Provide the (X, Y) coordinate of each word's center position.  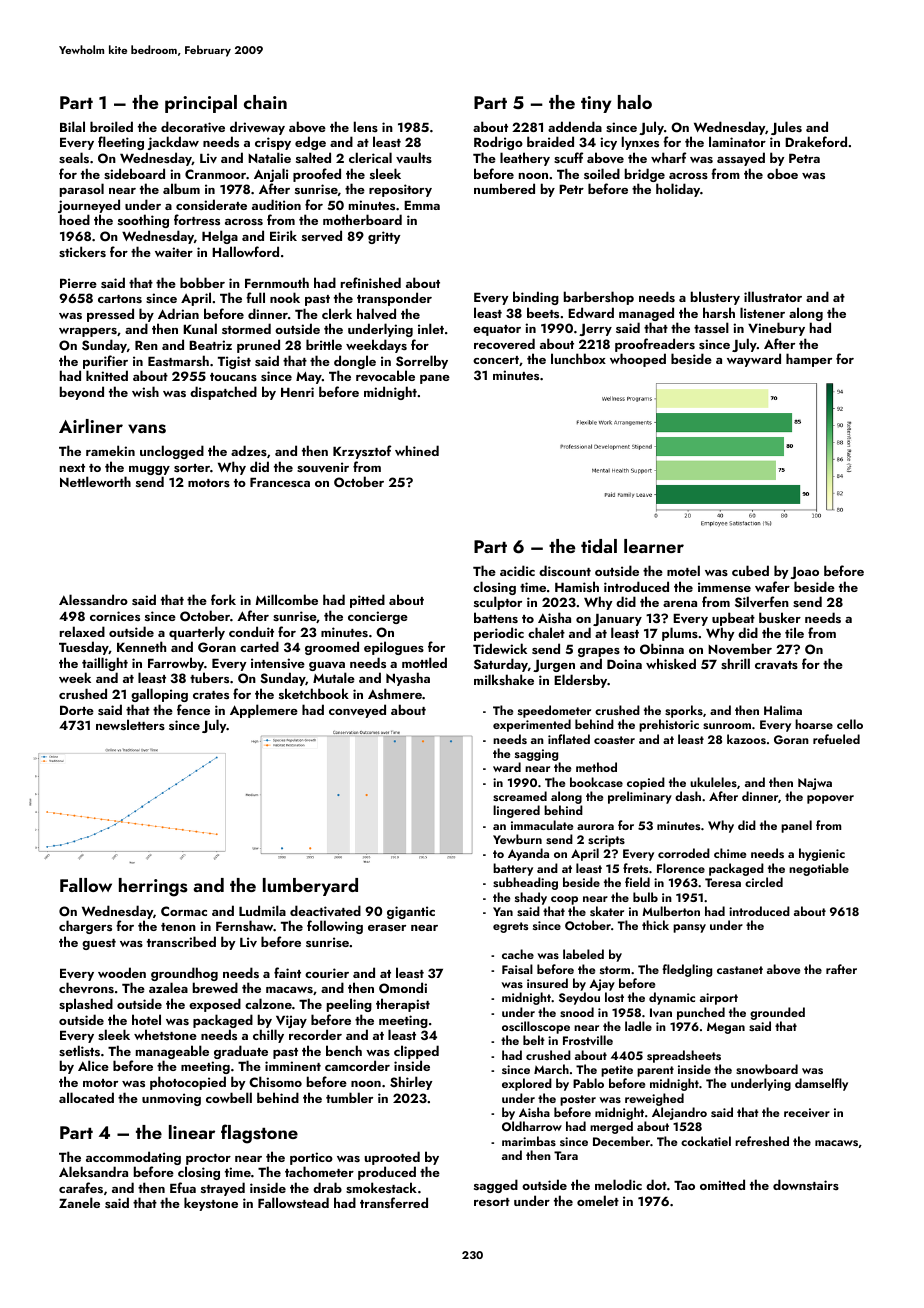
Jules (786, 128)
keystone (211, 1204)
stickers (82, 251)
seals (74, 157)
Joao (804, 573)
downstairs (806, 1184)
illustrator (773, 296)
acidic (517, 570)
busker (780, 617)
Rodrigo (498, 143)
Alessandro (93, 599)
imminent (293, 1066)
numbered (504, 188)
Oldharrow (532, 1126)
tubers (209, 677)
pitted (367, 601)
